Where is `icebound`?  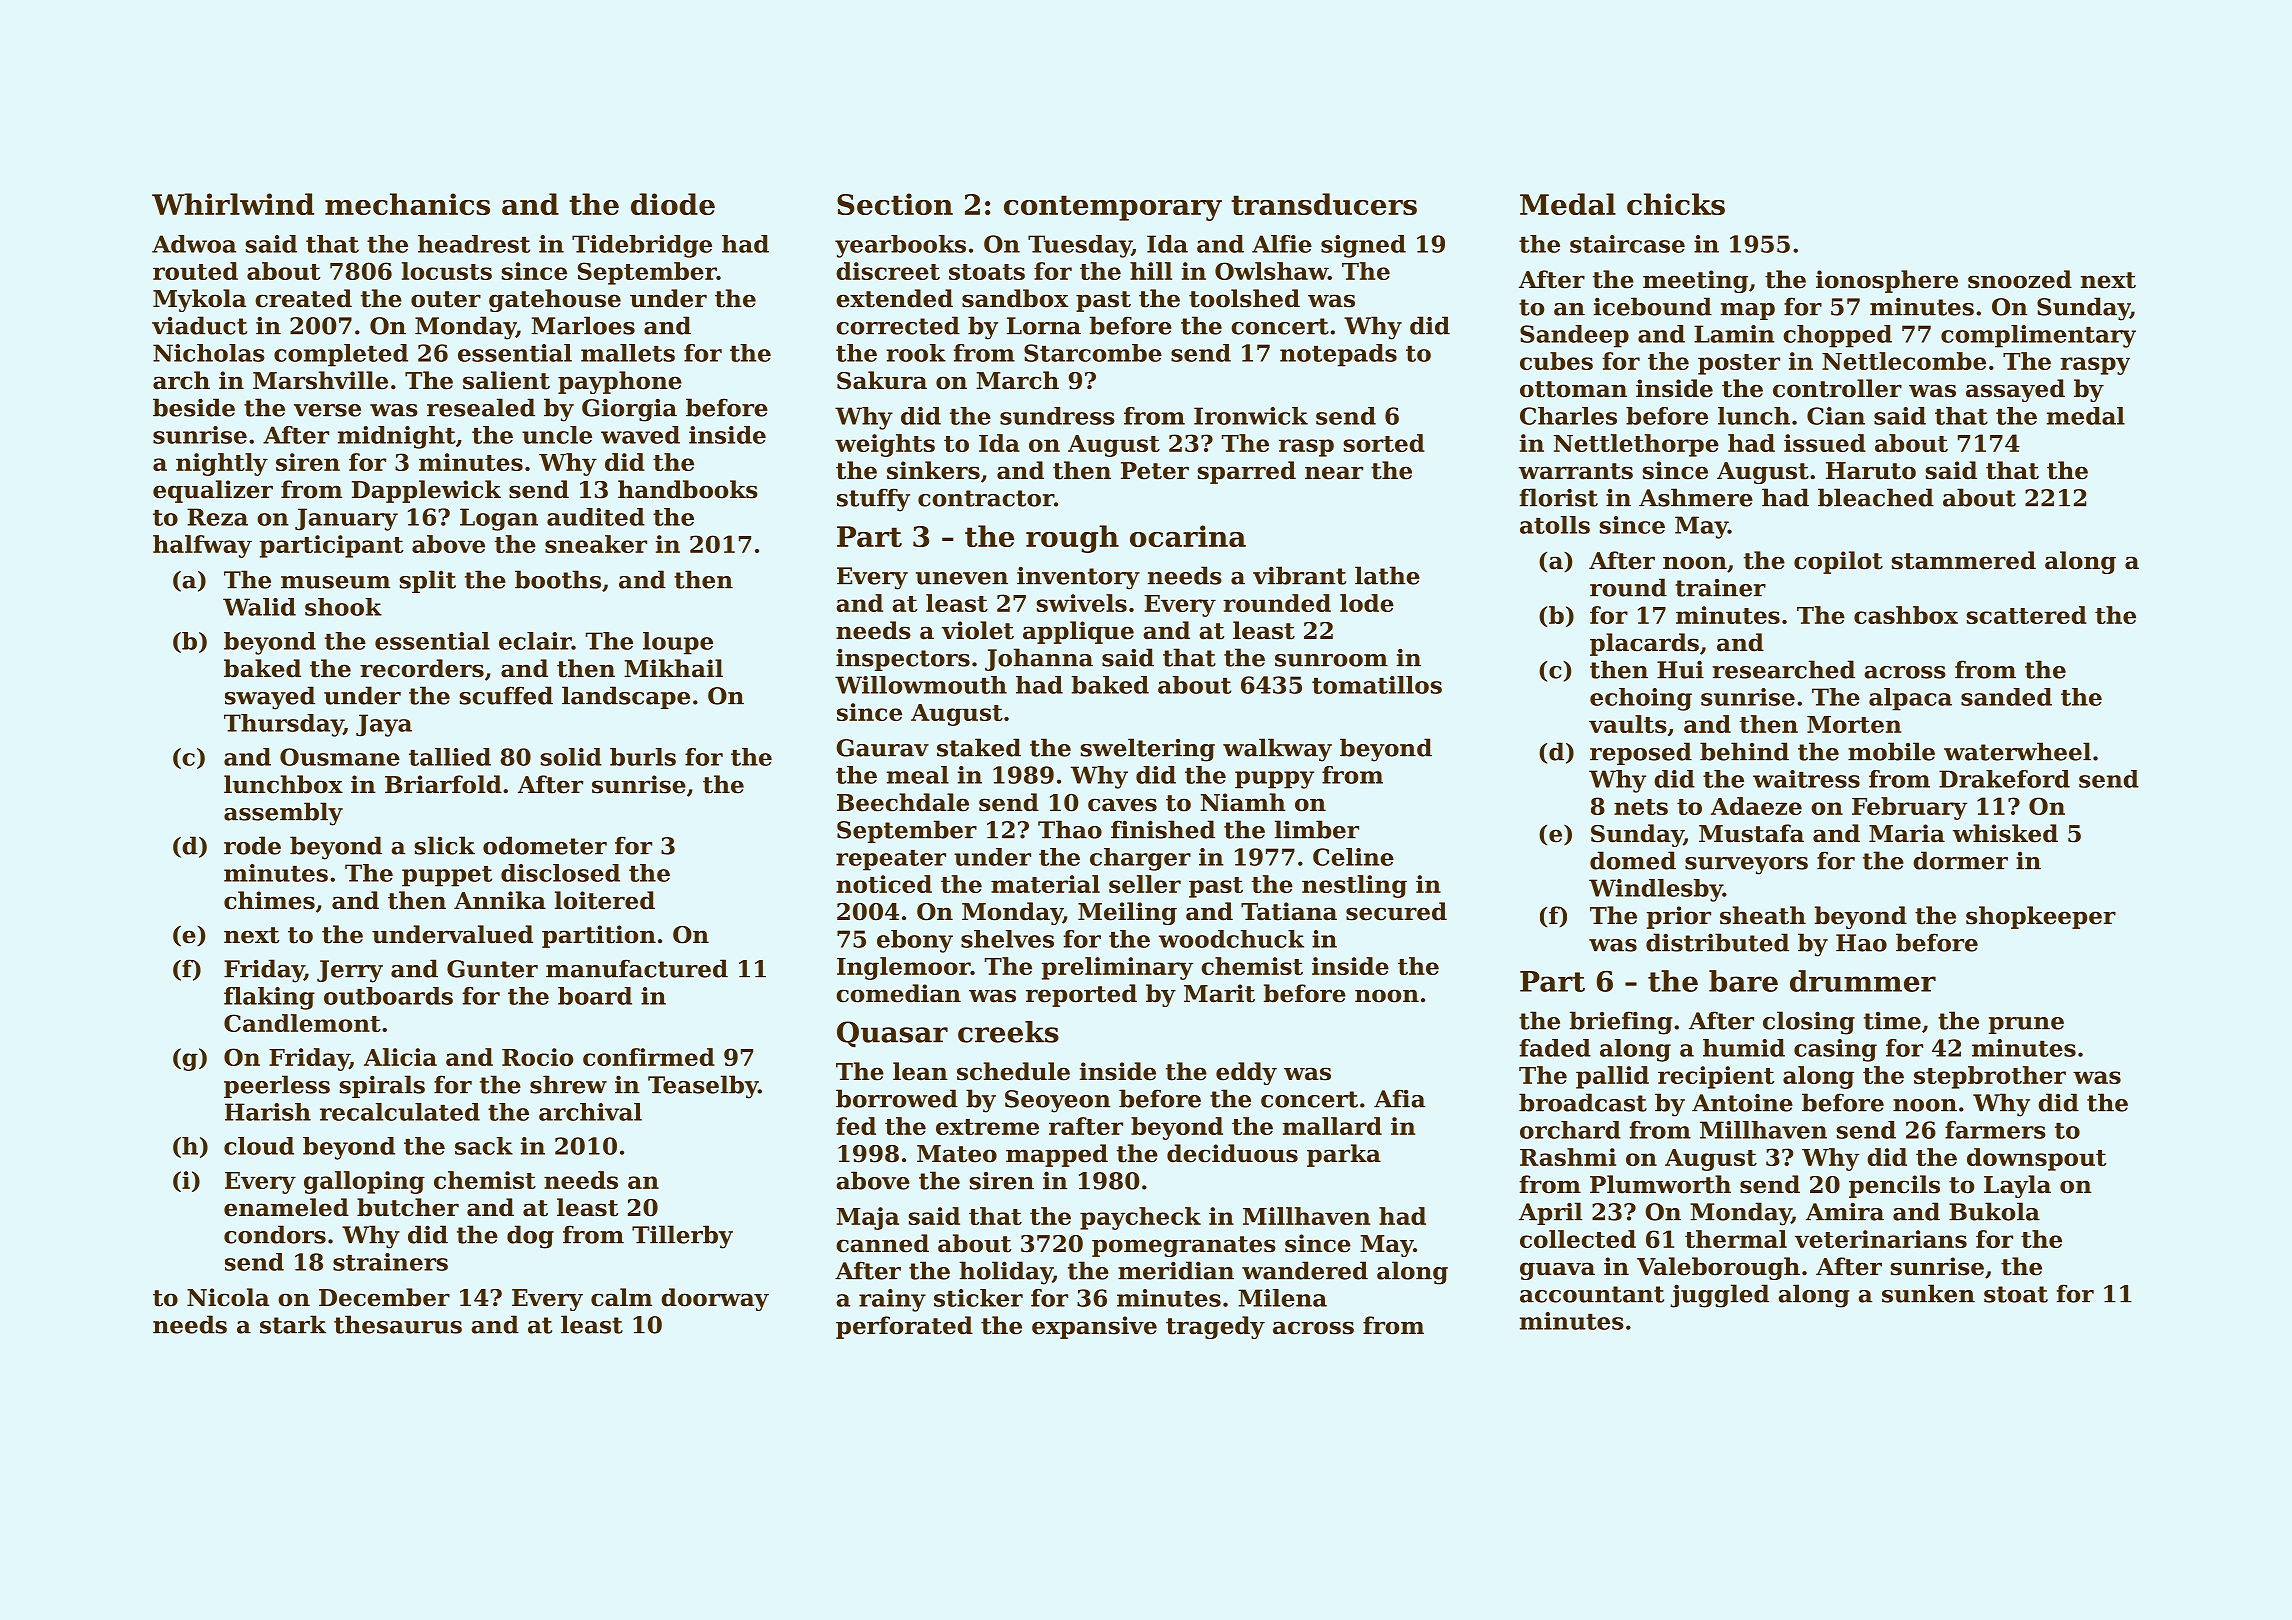 icebound is located at coordinates (1653, 306).
